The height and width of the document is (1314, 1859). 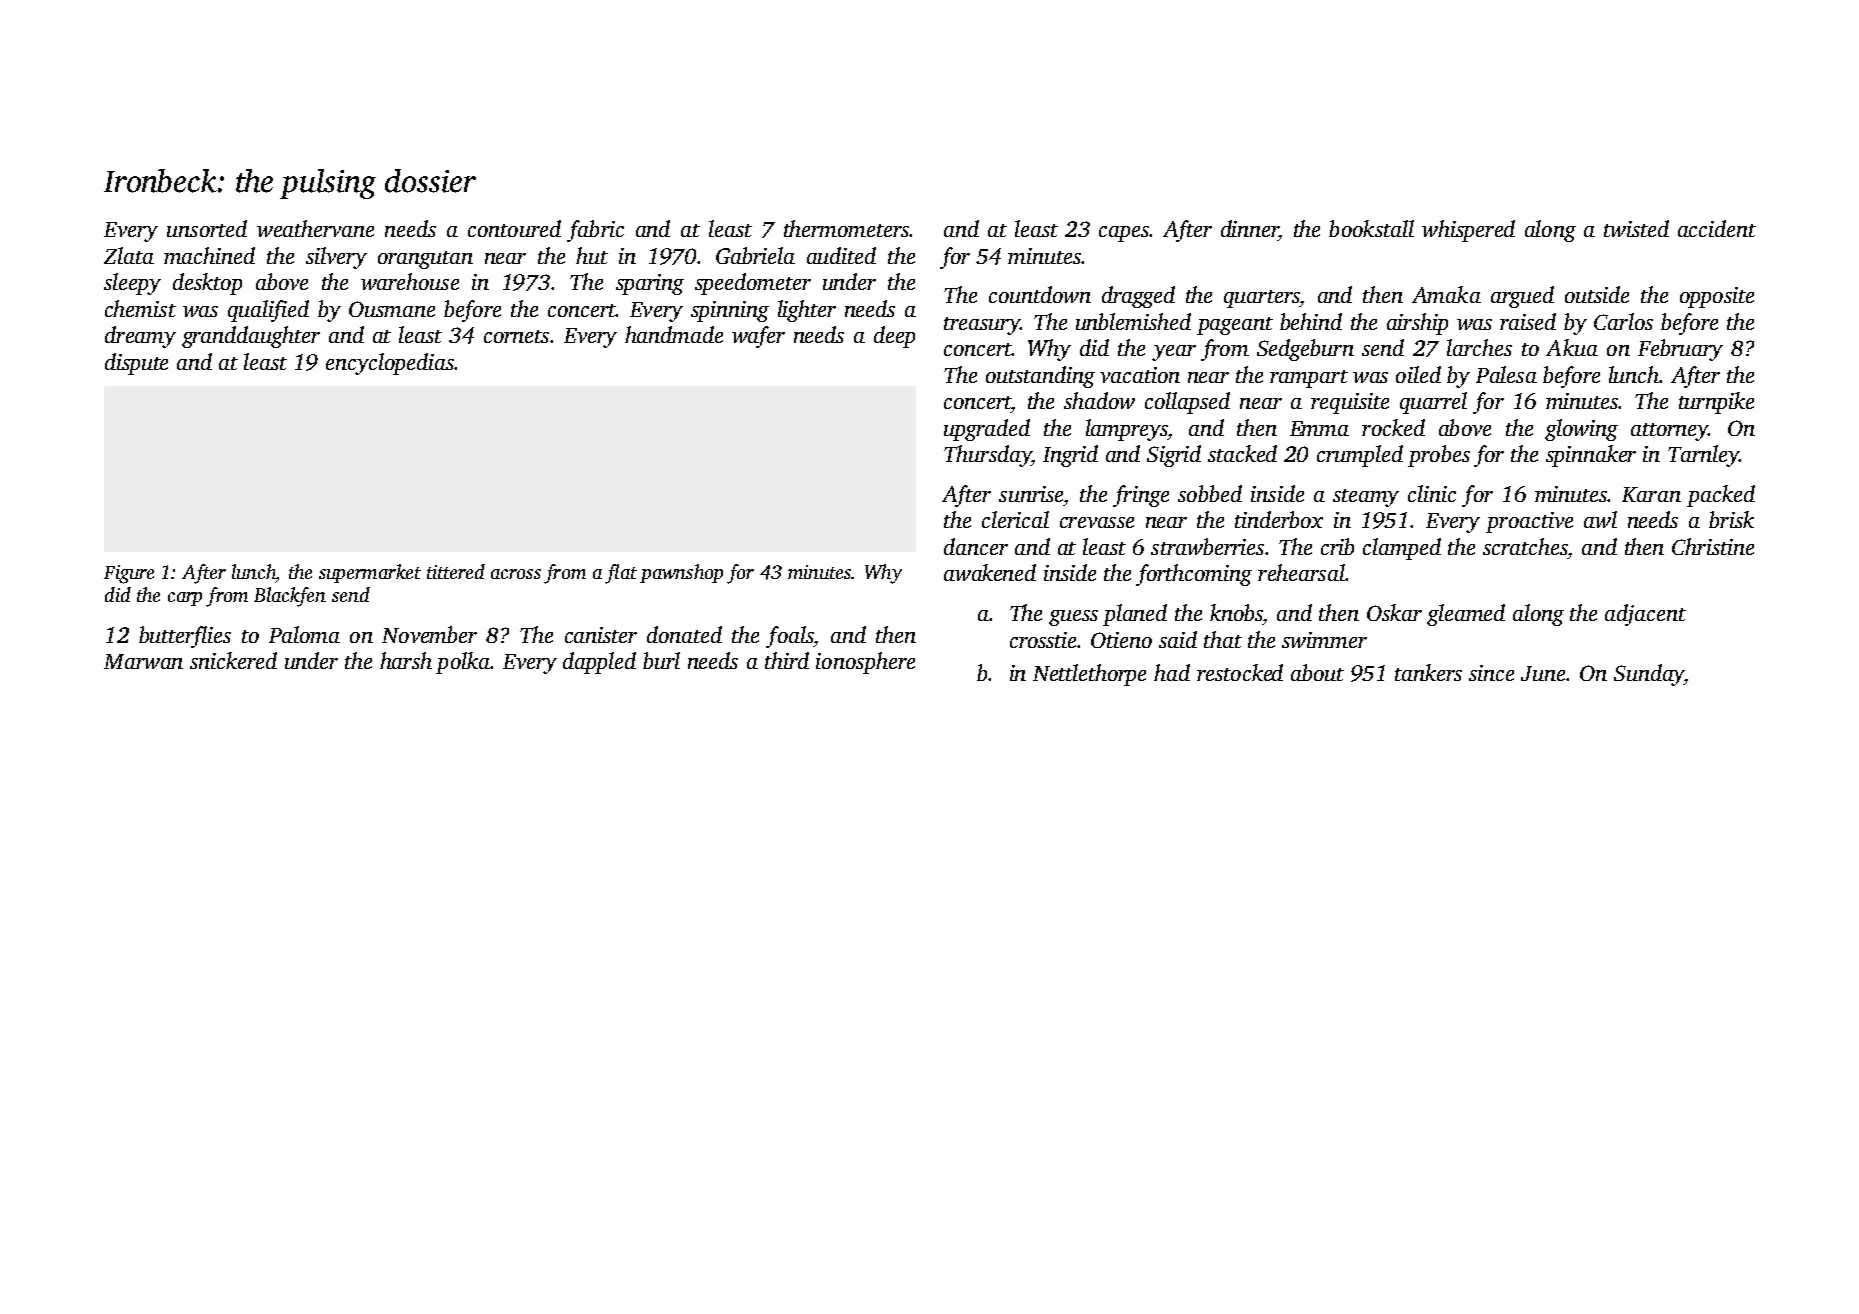 What do you see at coordinates (1350, 403) in the document?
I see `requisite` at bounding box center [1350, 403].
